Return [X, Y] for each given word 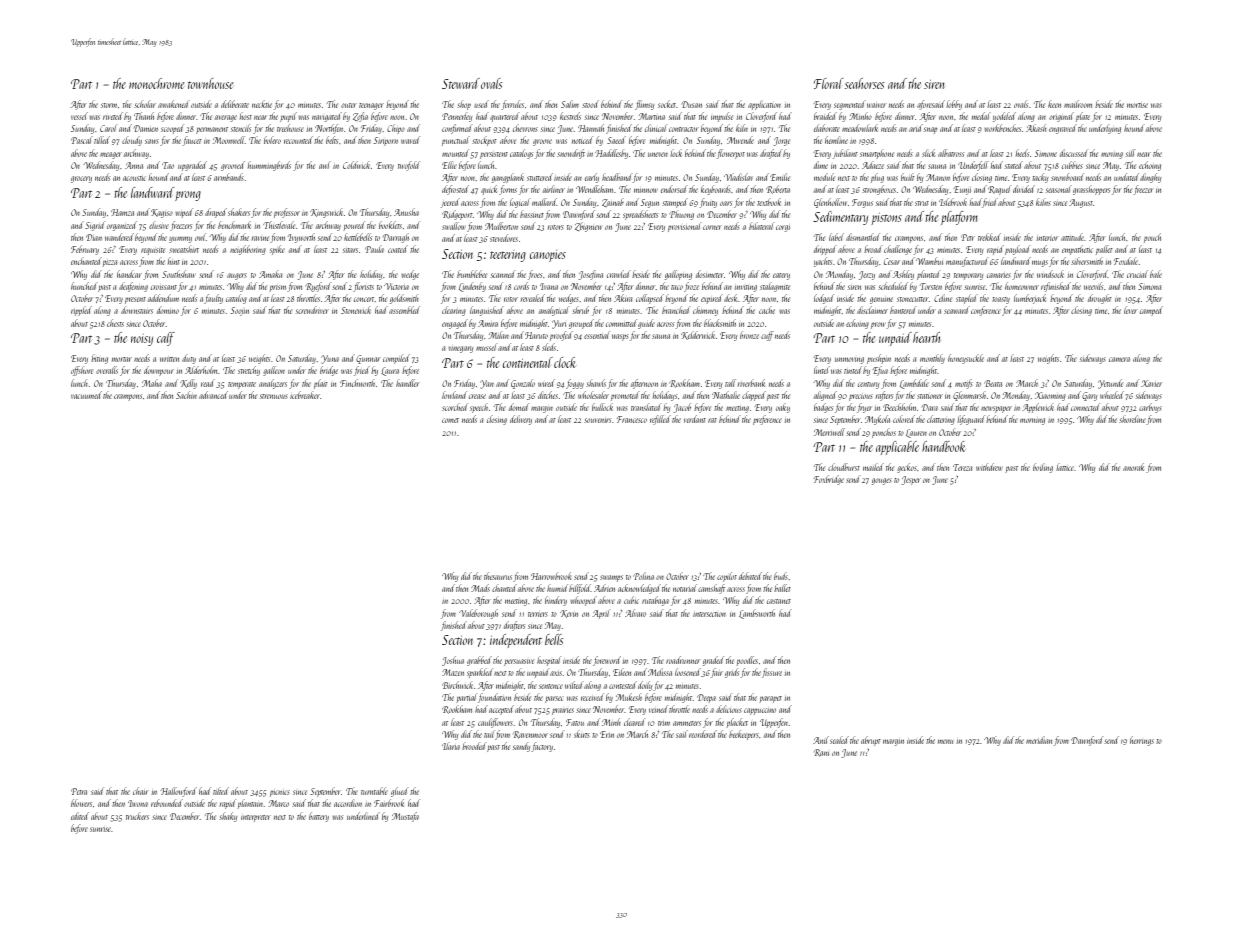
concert [364, 299]
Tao [168, 165]
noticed [582, 140]
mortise [1137, 105]
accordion [348, 803]
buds [781, 576]
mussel [486, 347]
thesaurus [498, 576]
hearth [926, 337]
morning [1032, 421]
